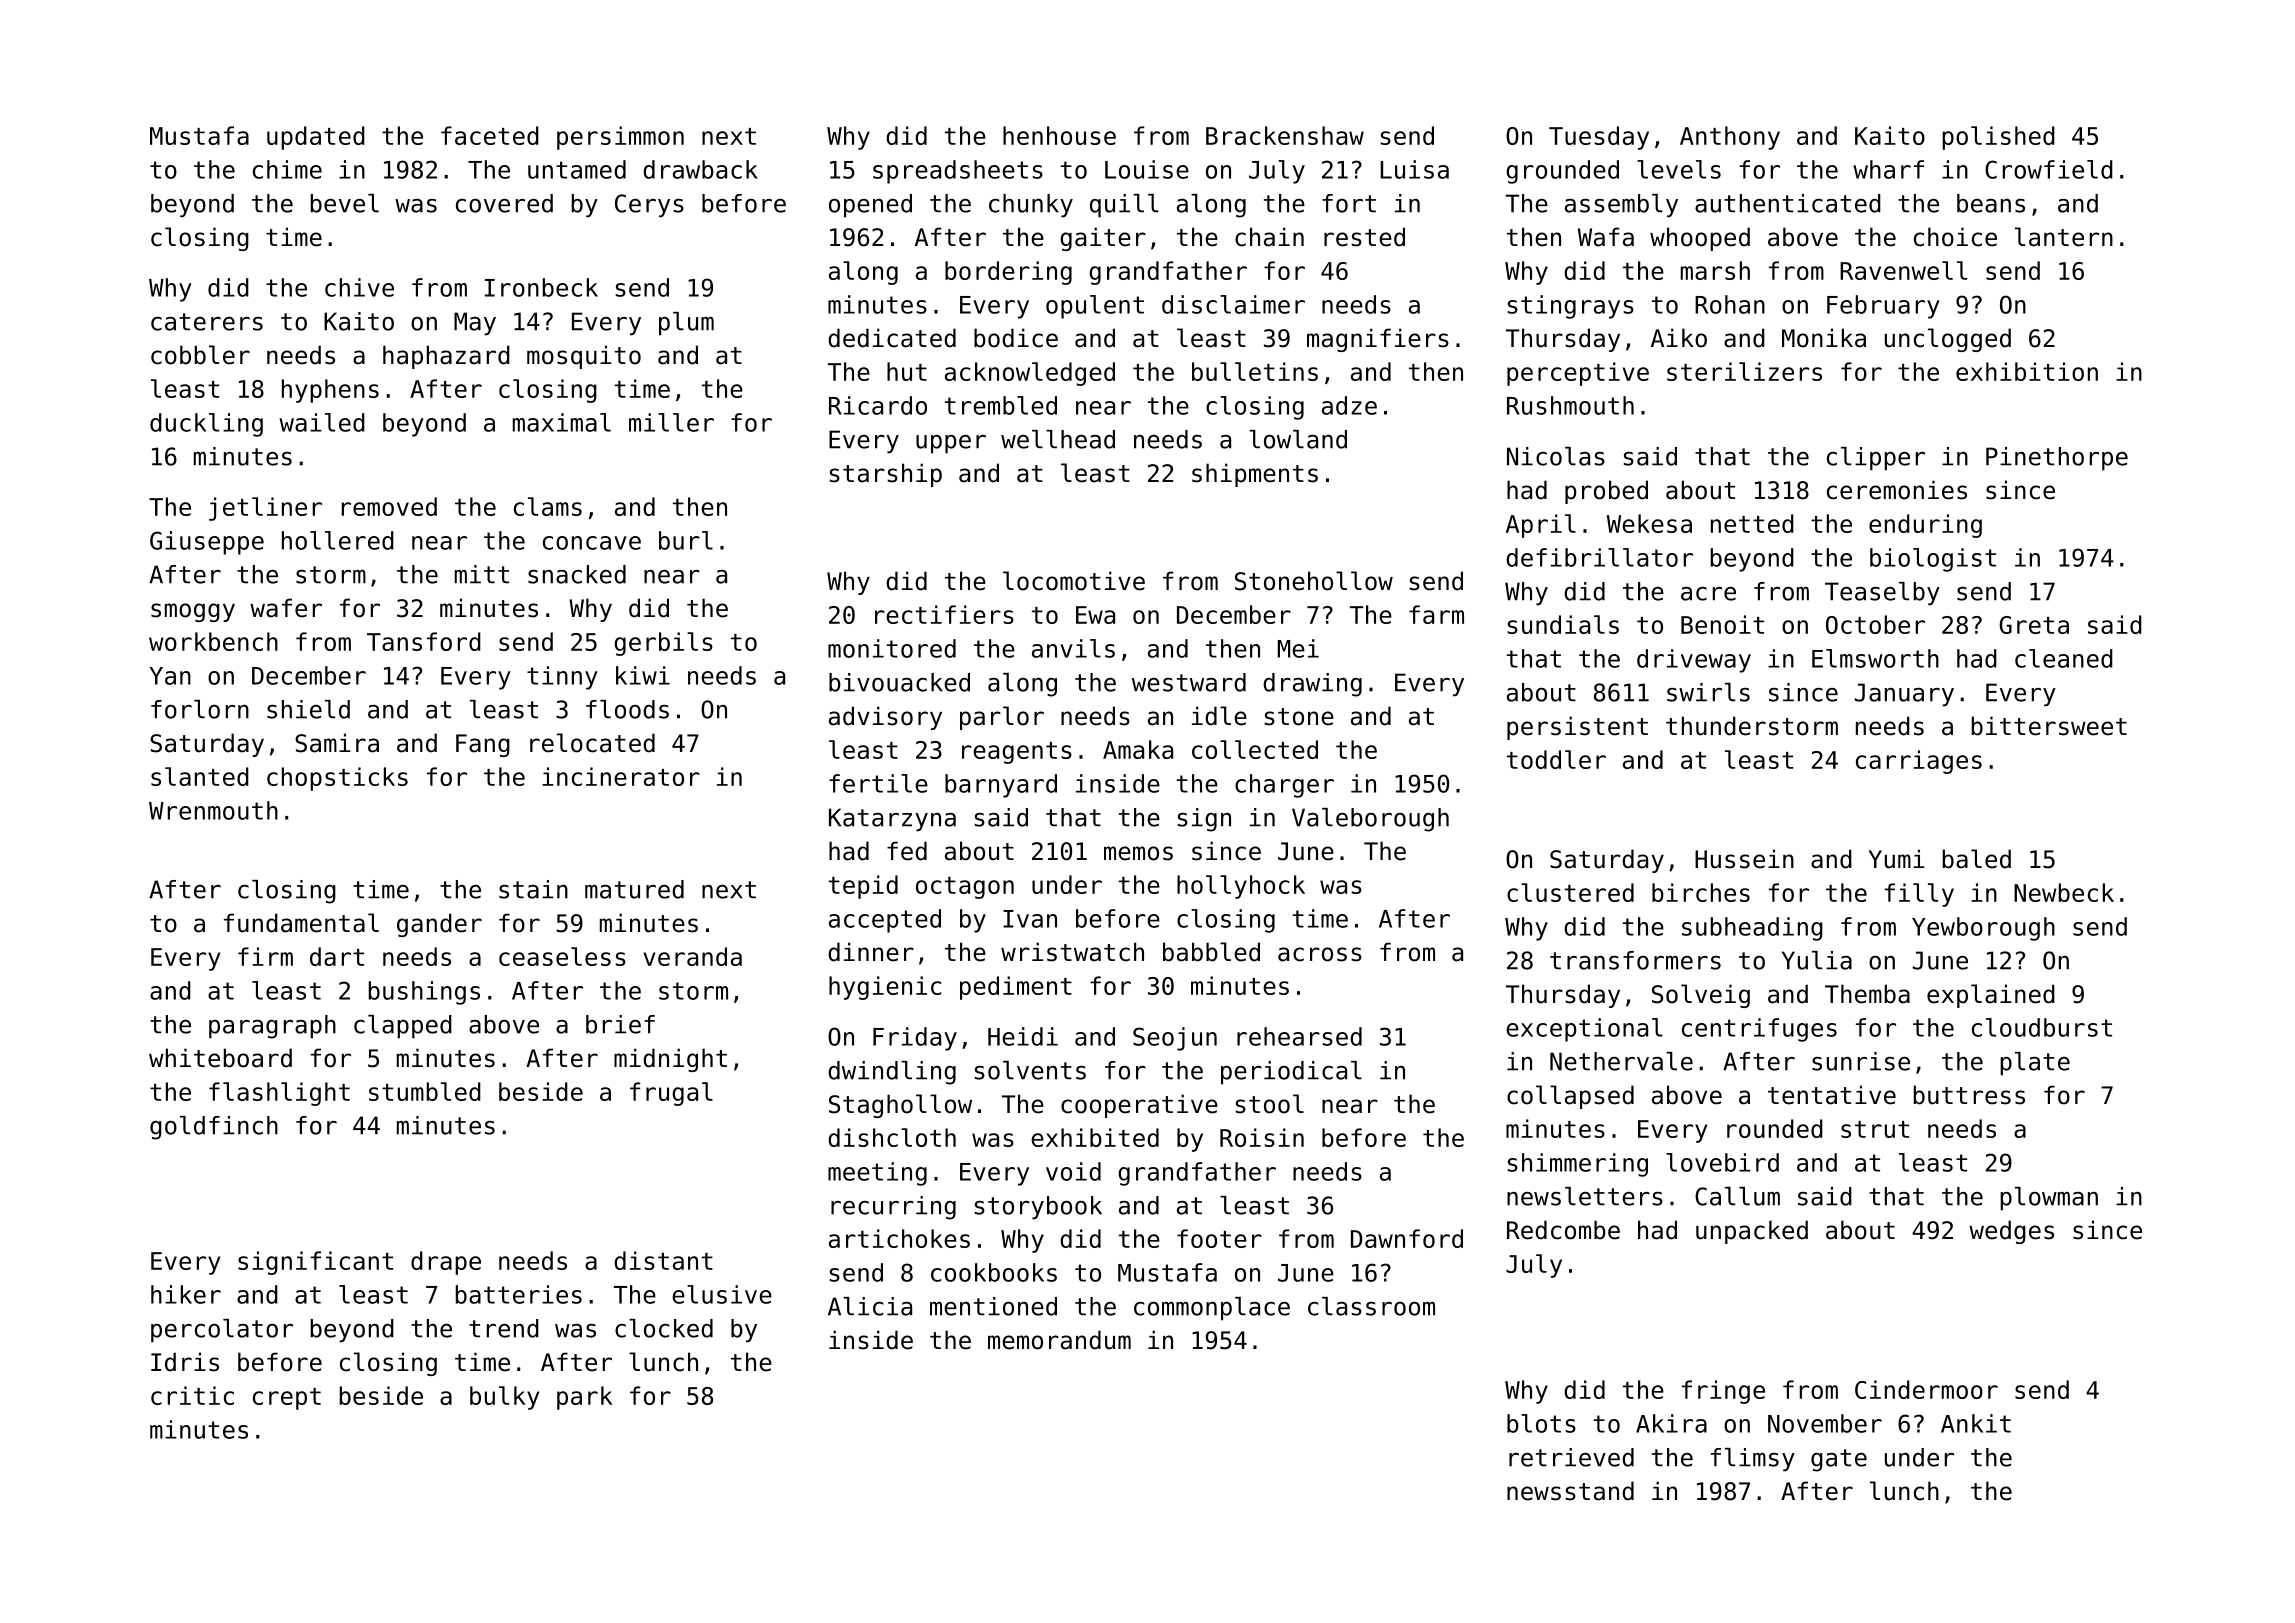  What do you see at coordinates (1933, 560) in the screenshot?
I see `biologist` at bounding box center [1933, 560].
